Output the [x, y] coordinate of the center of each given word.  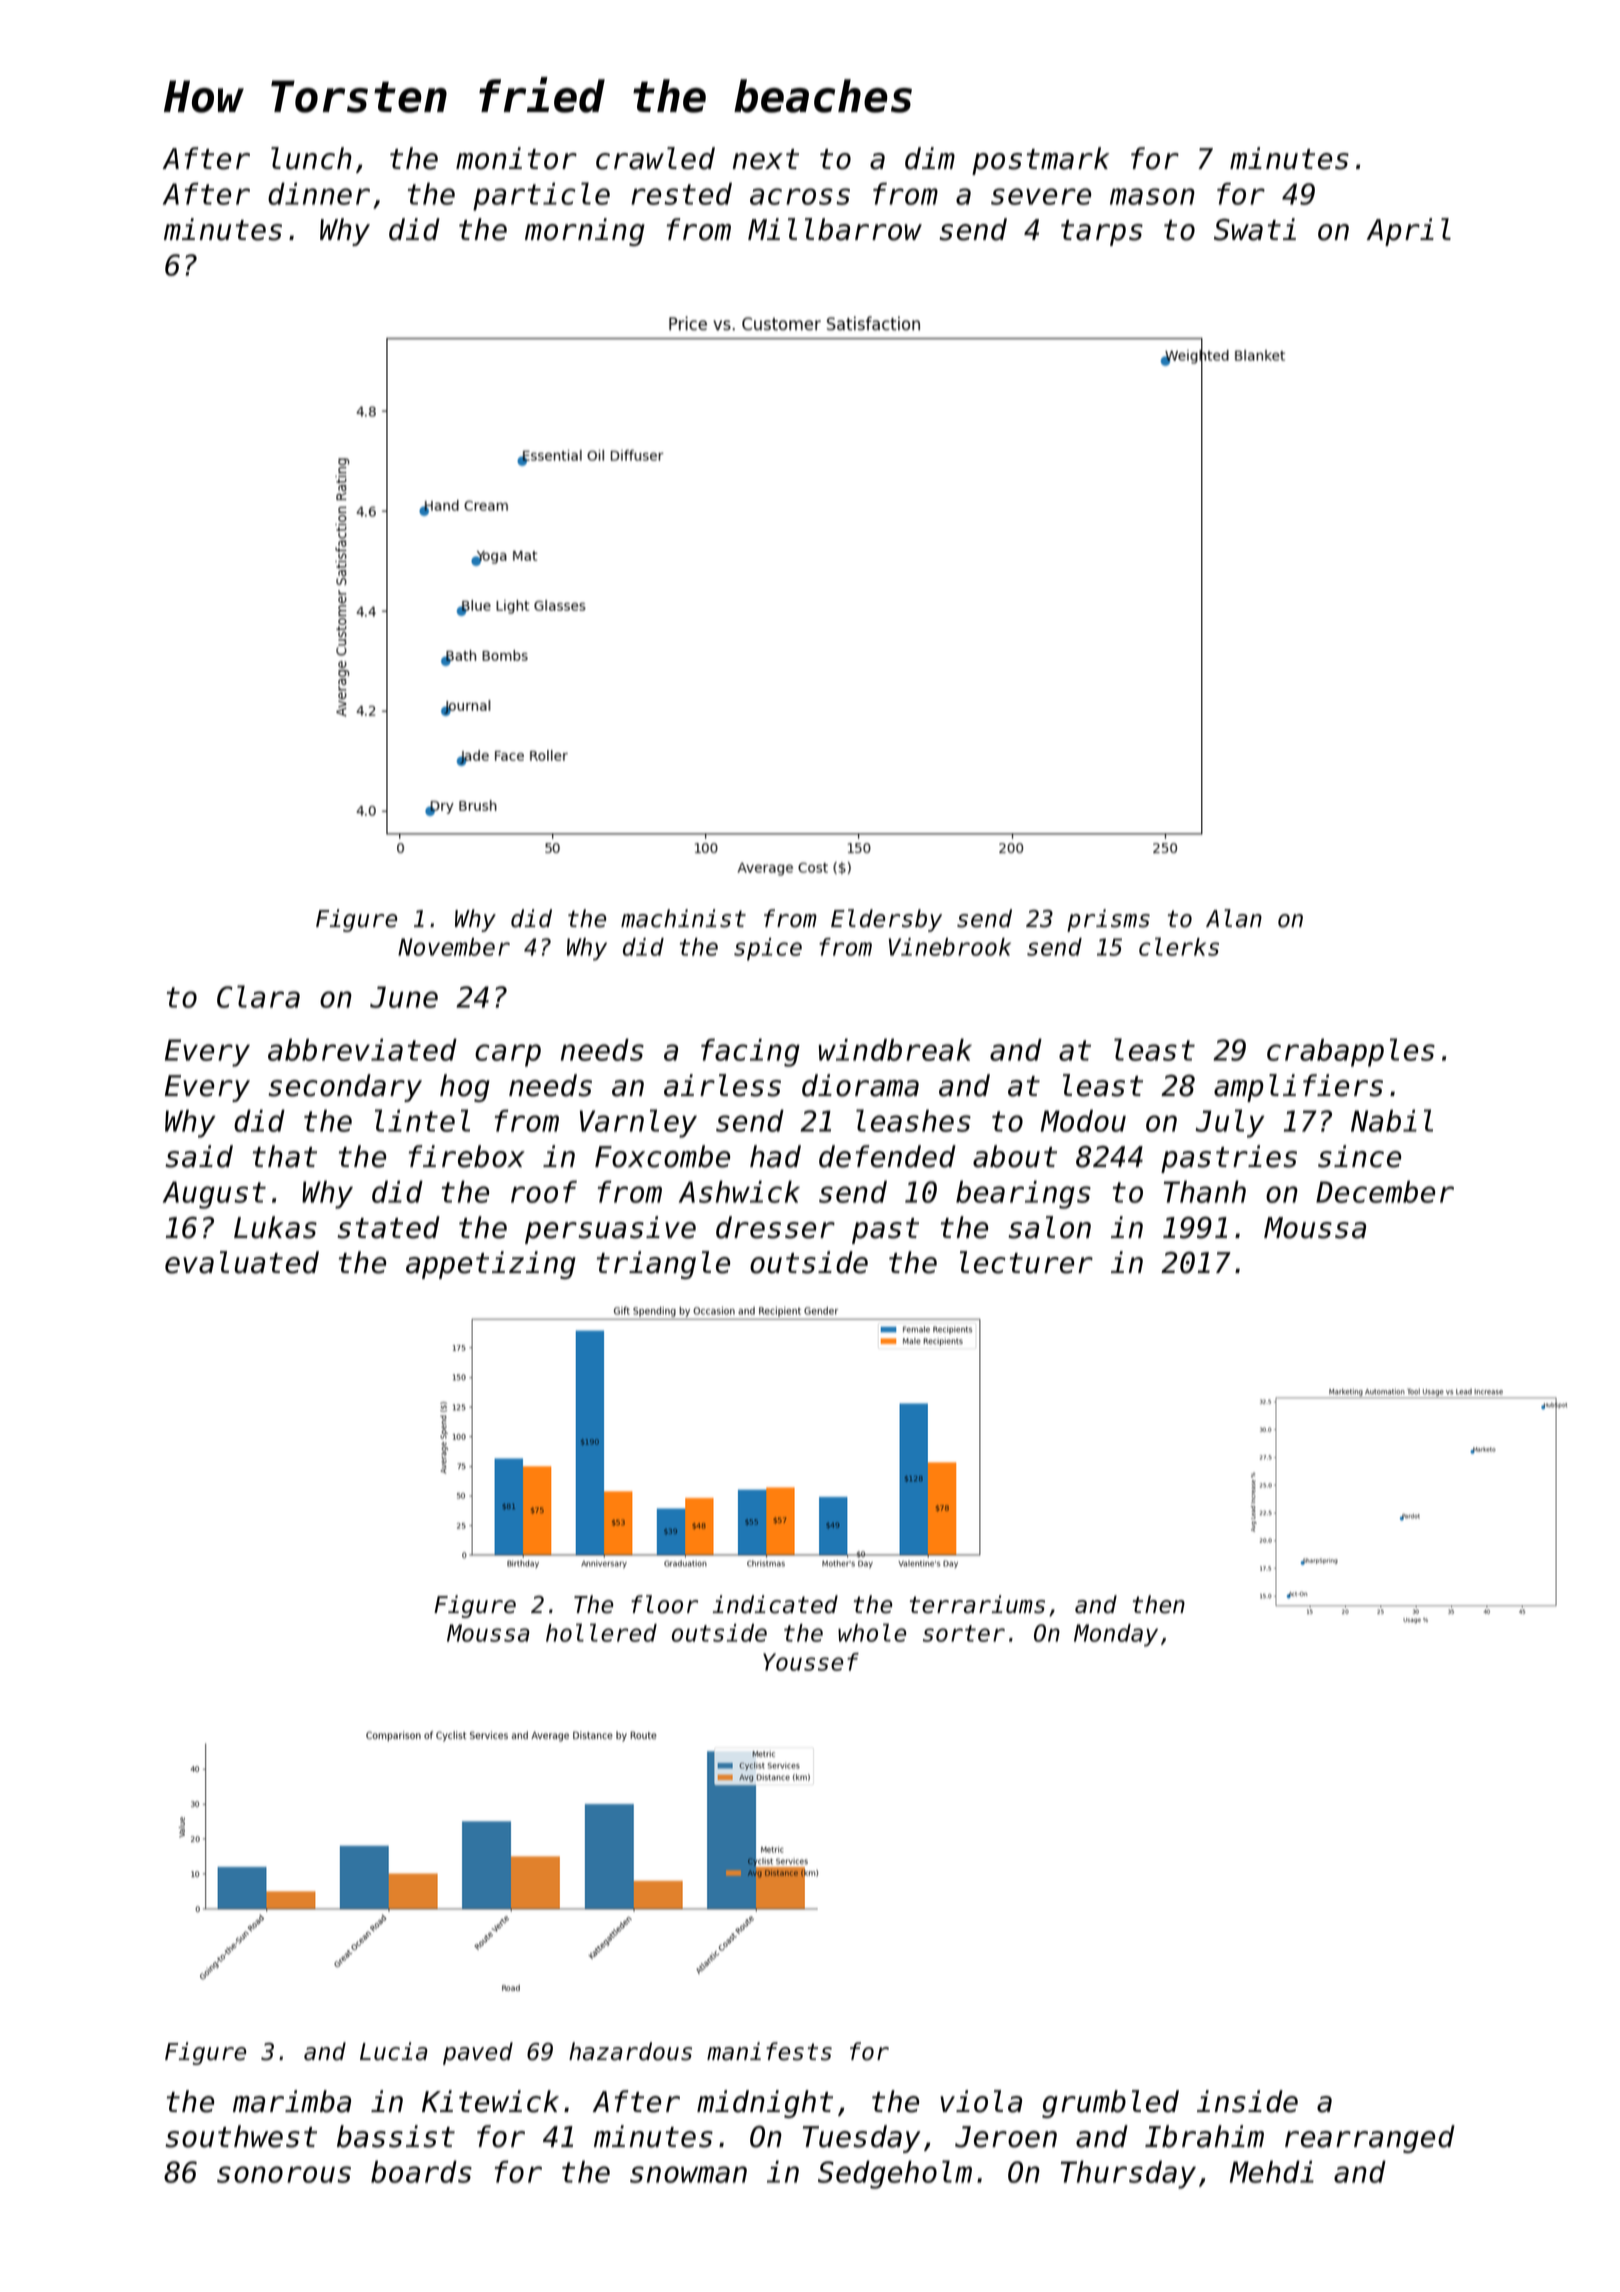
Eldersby [886, 920]
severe [1041, 196]
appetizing [491, 1265]
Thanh [1205, 1191]
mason [1152, 196]
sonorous [284, 2174]
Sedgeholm [895, 2174]
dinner [319, 193]
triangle [663, 1265]
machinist [683, 918]
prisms [1108, 920]
